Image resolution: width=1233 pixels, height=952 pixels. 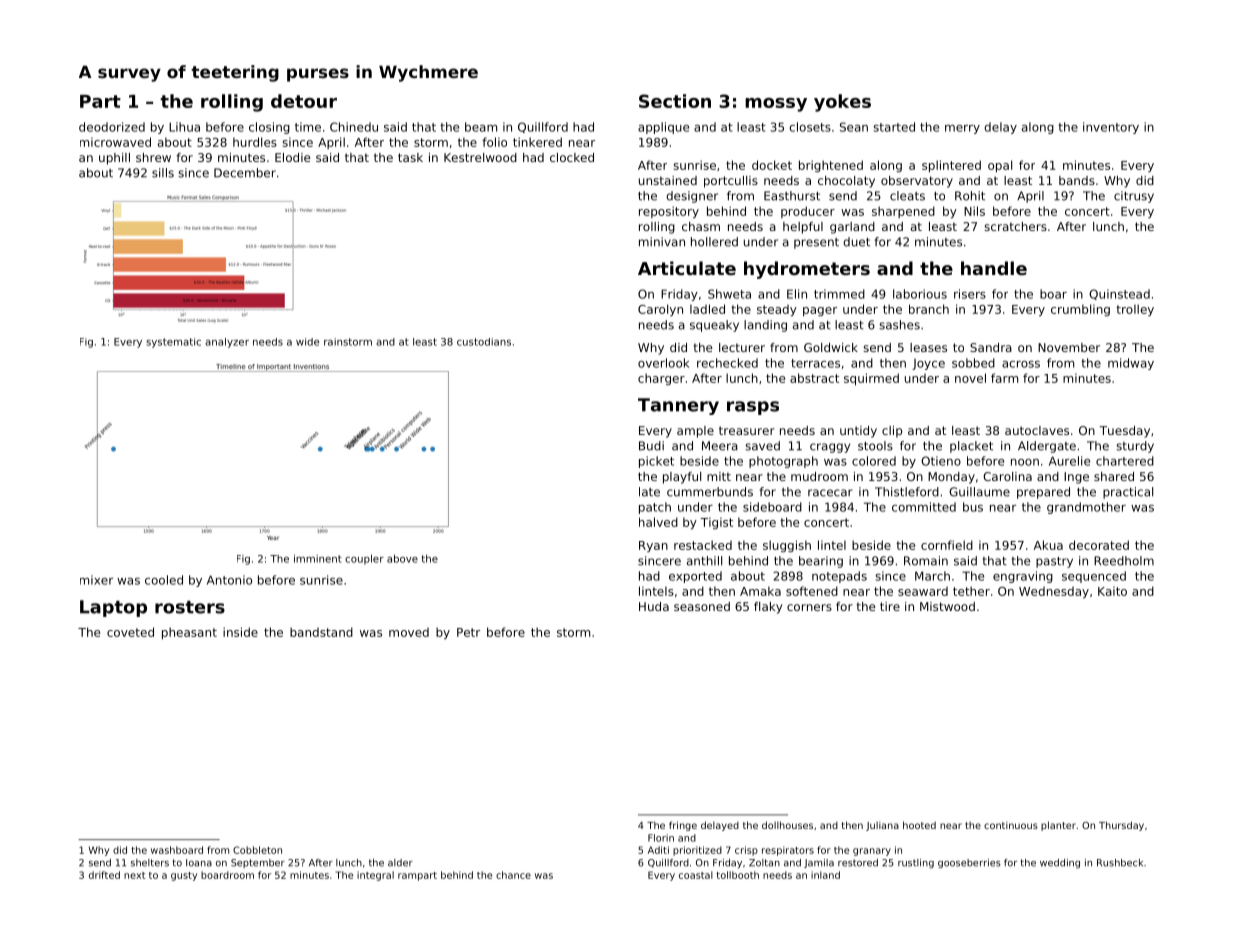 I want to click on Petr, so click(x=468, y=632).
